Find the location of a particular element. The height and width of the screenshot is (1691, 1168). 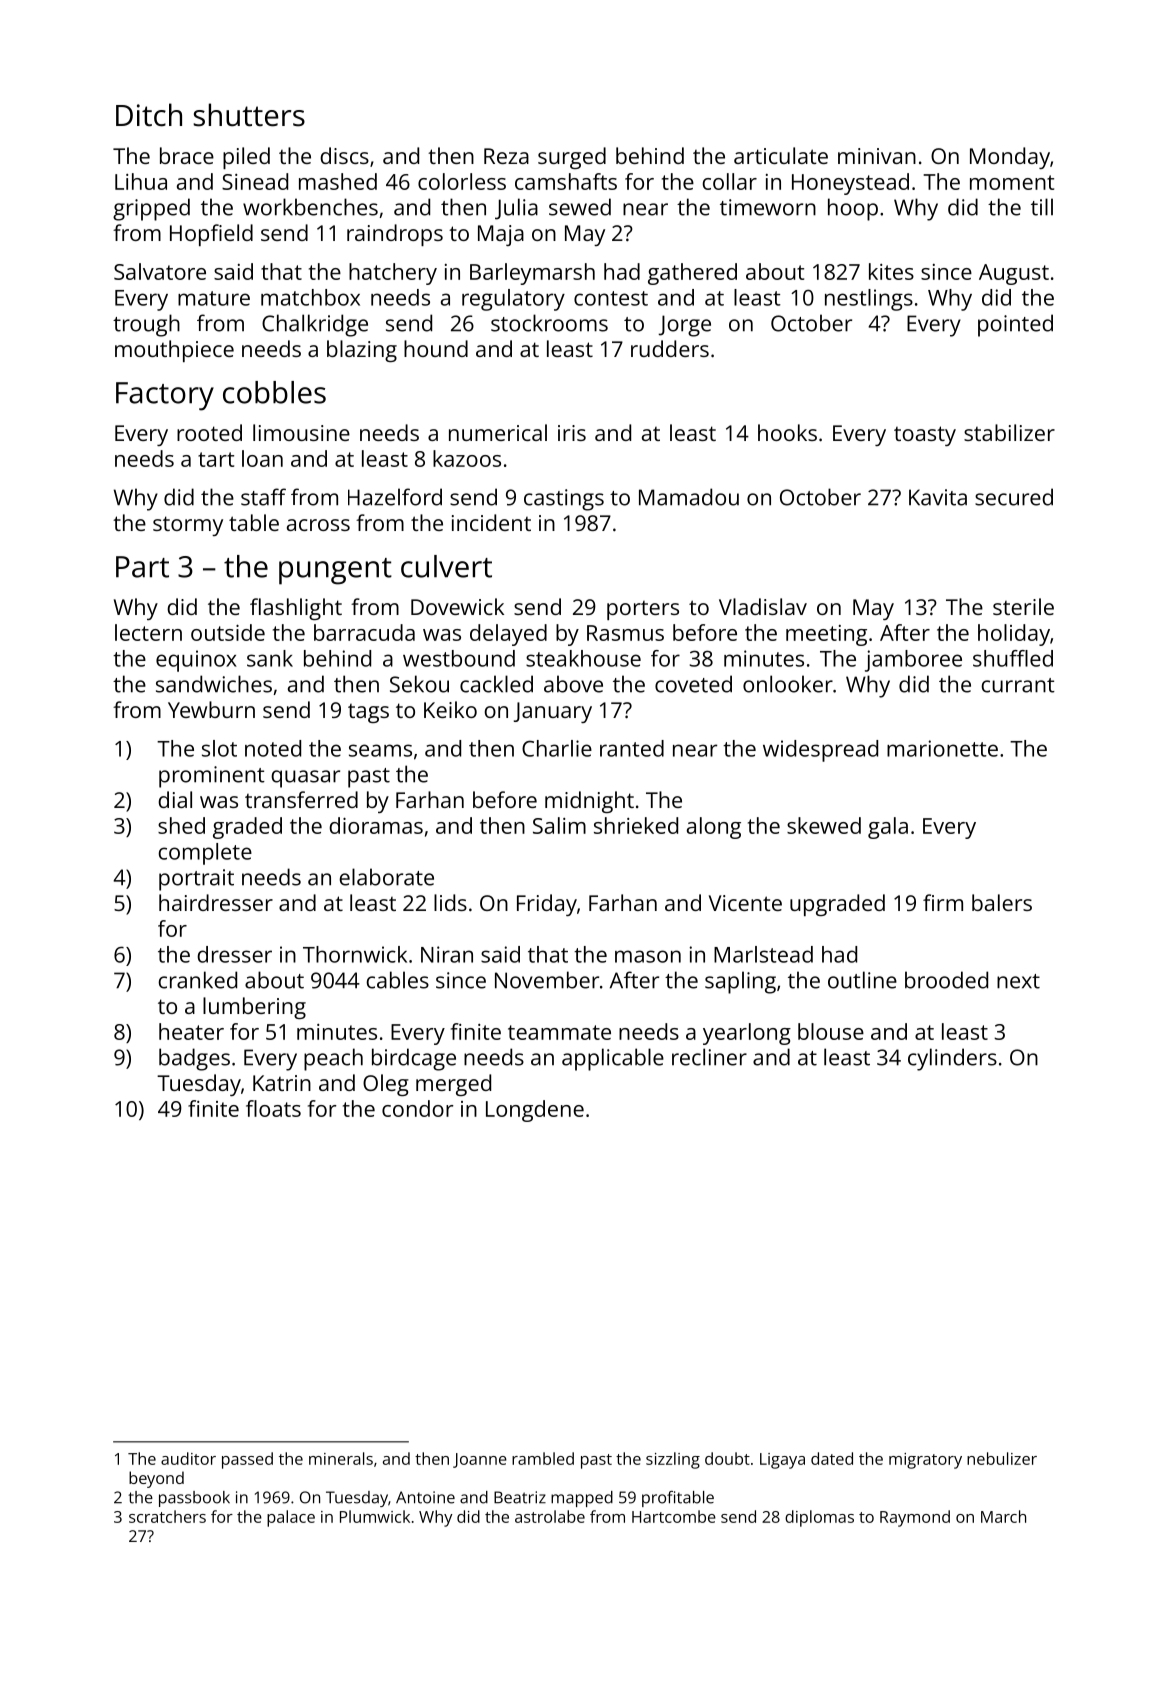

Beatriz is located at coordinates (520, 1497).
